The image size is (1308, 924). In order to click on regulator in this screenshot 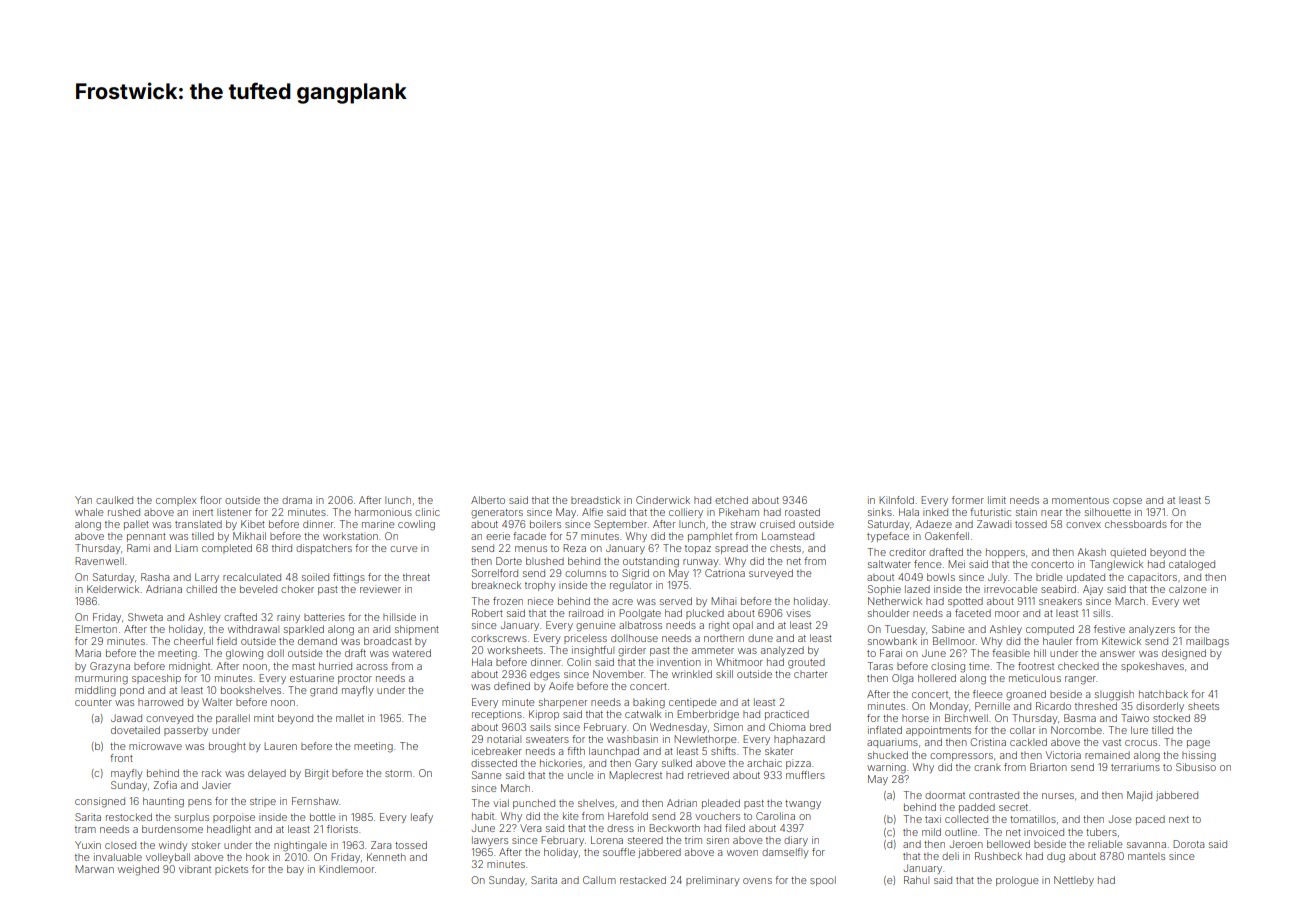, I will do `click(631, 586)`.
